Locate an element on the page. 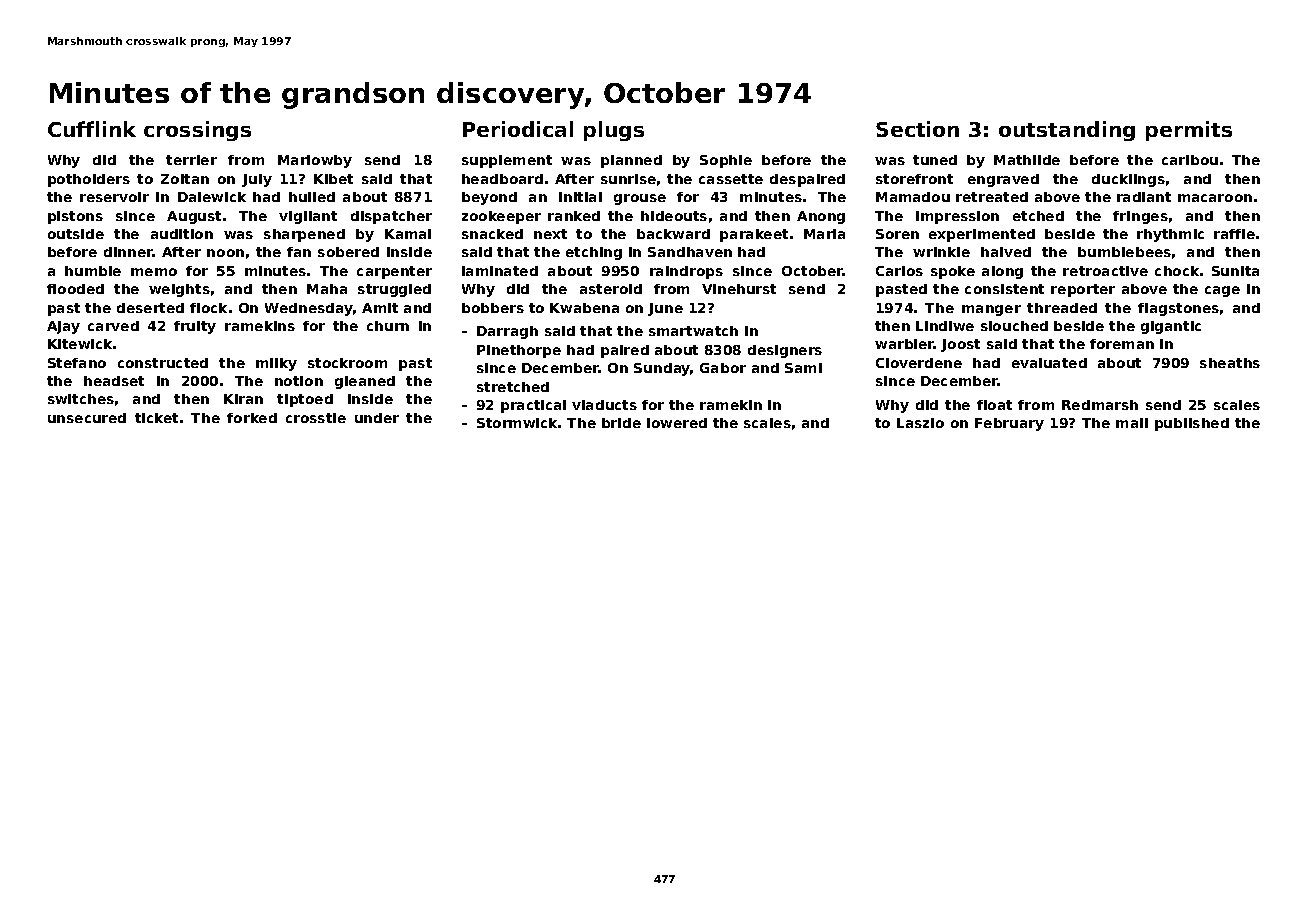 The width and height of the page is (1308, 924). cassette is located at coordinates (731, 179).
